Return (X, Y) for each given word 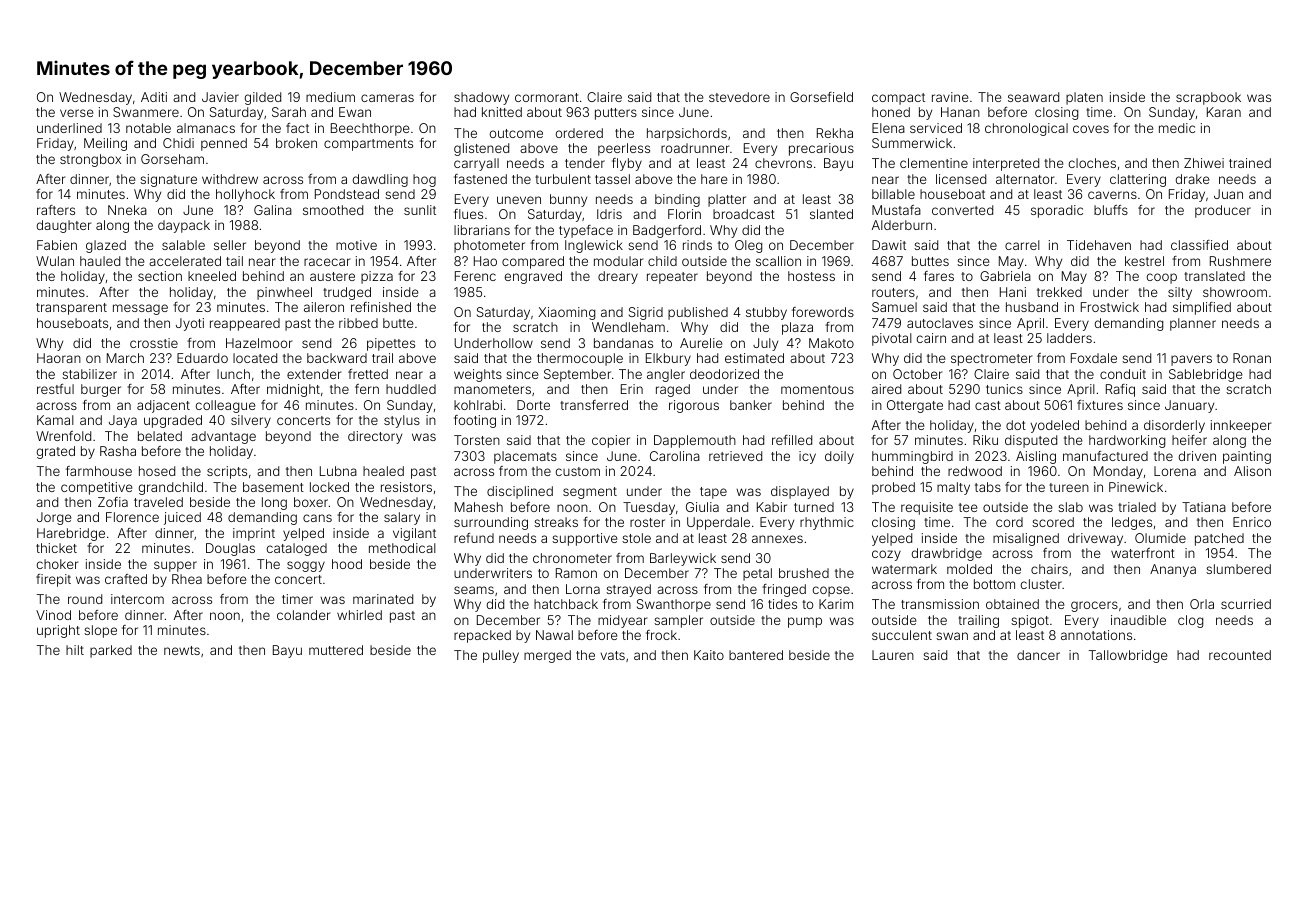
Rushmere (1240, 261)
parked (111, 651)
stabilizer (89, 374)
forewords (823, 312)
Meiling (105, 144)
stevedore (739, 97)
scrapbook (1208, 98)
